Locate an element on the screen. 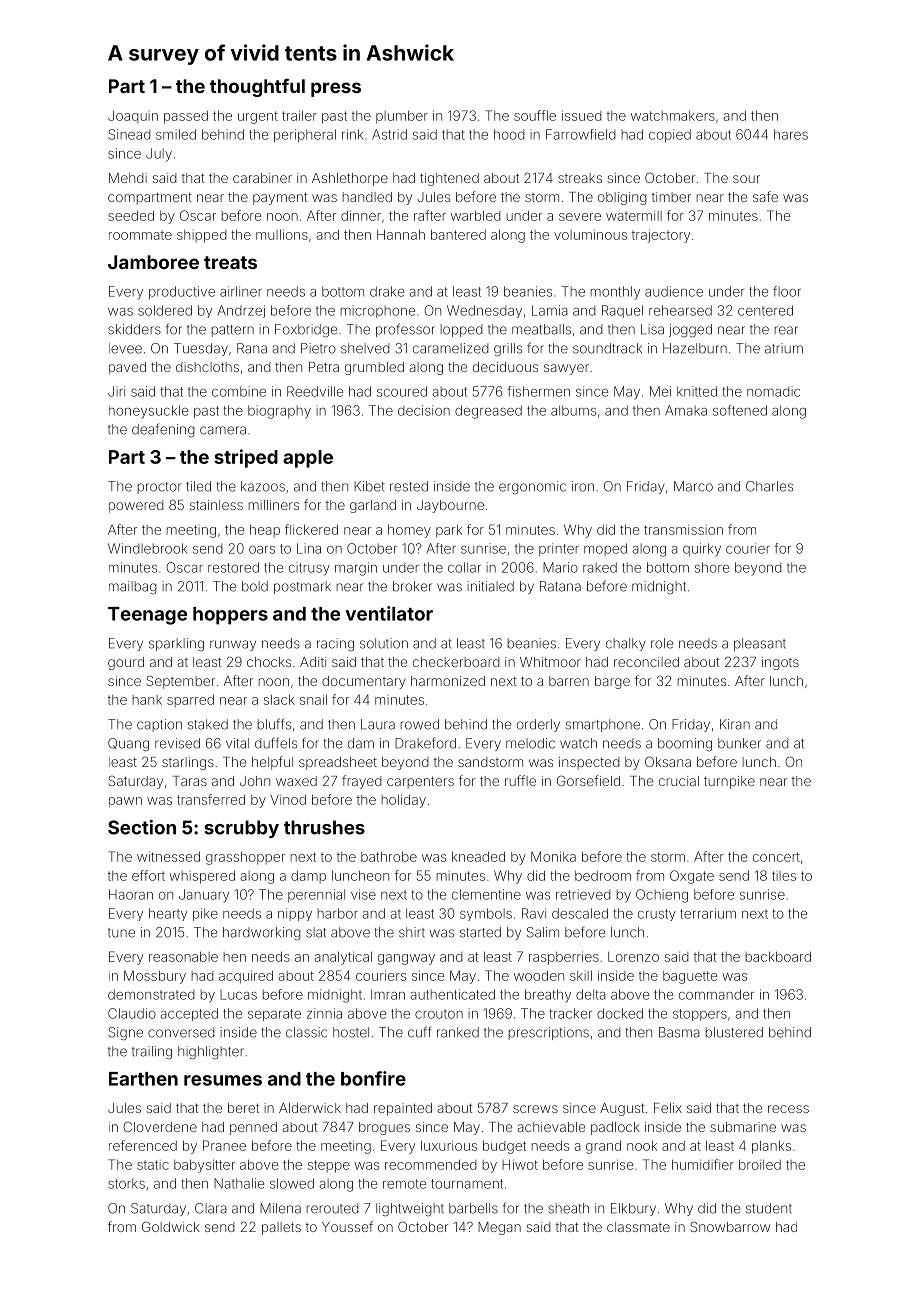 The height and width of the screenshot is (1308, 924). smartphone is located at coordinates (603, 725).
